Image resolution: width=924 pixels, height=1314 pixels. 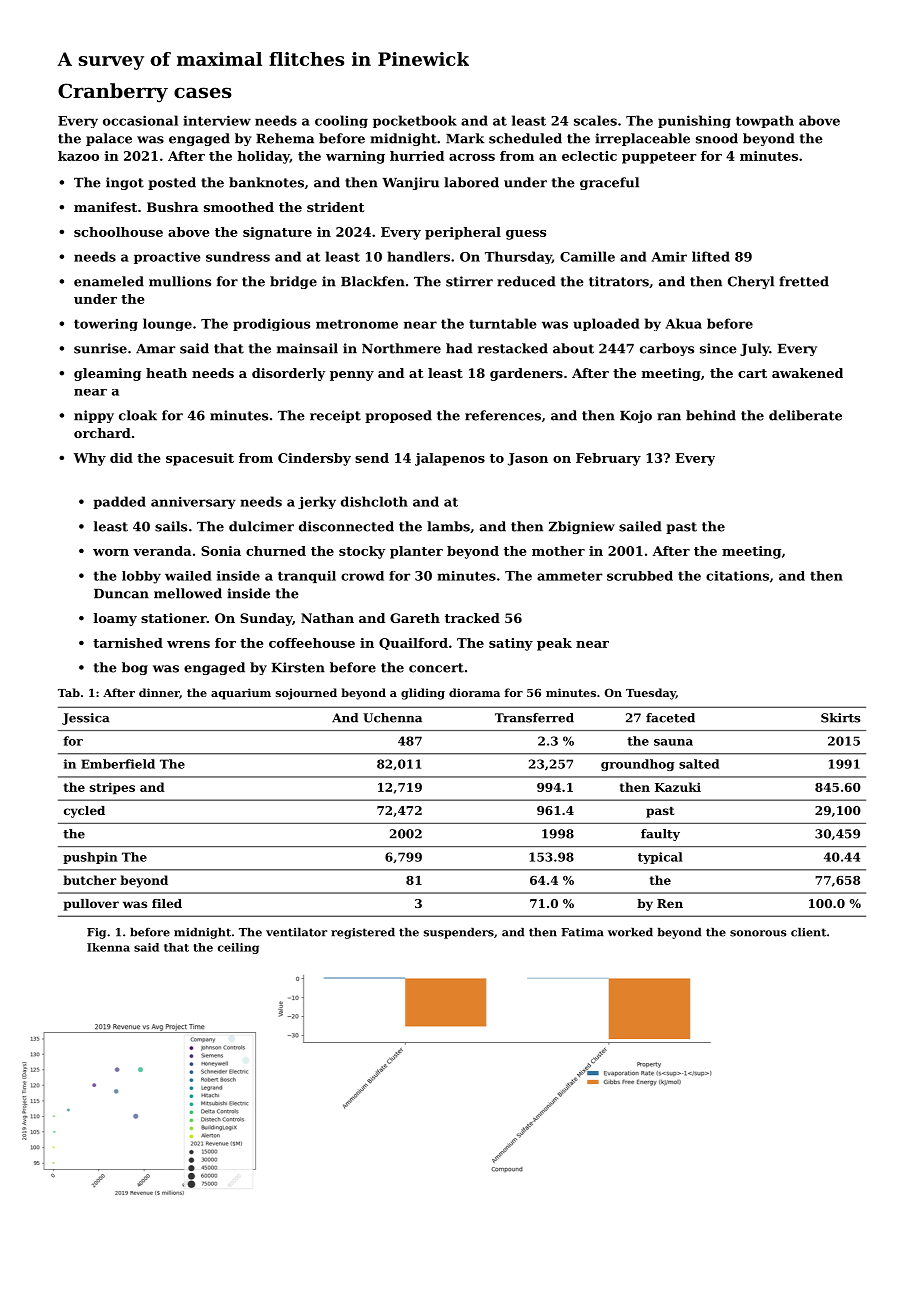 What do you see at coordinates (423, 694) in the screenshot?
I see `gliding` at bounding box center [423, 694].
